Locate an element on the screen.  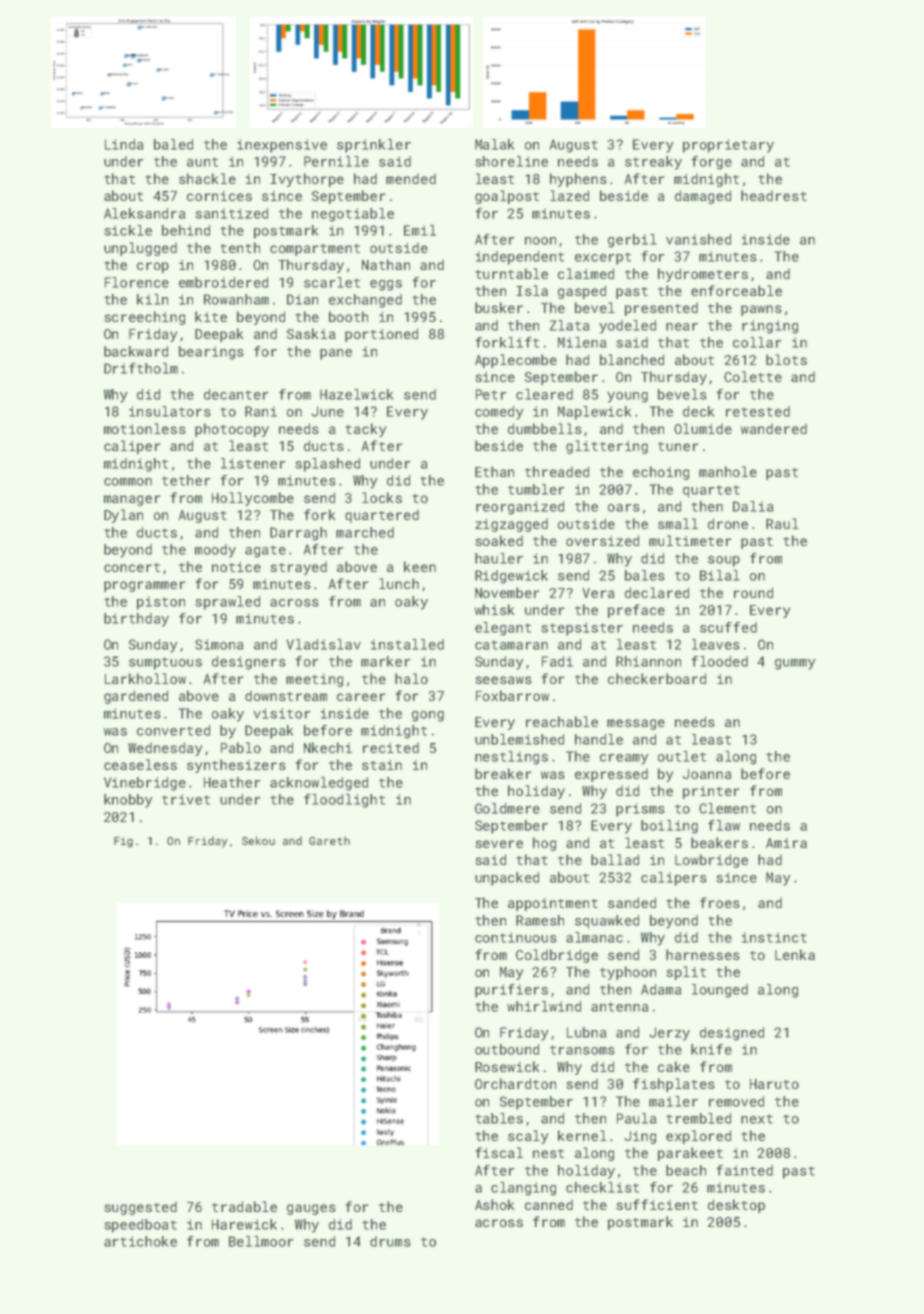
eggs is located at coordinates (386, 285).
